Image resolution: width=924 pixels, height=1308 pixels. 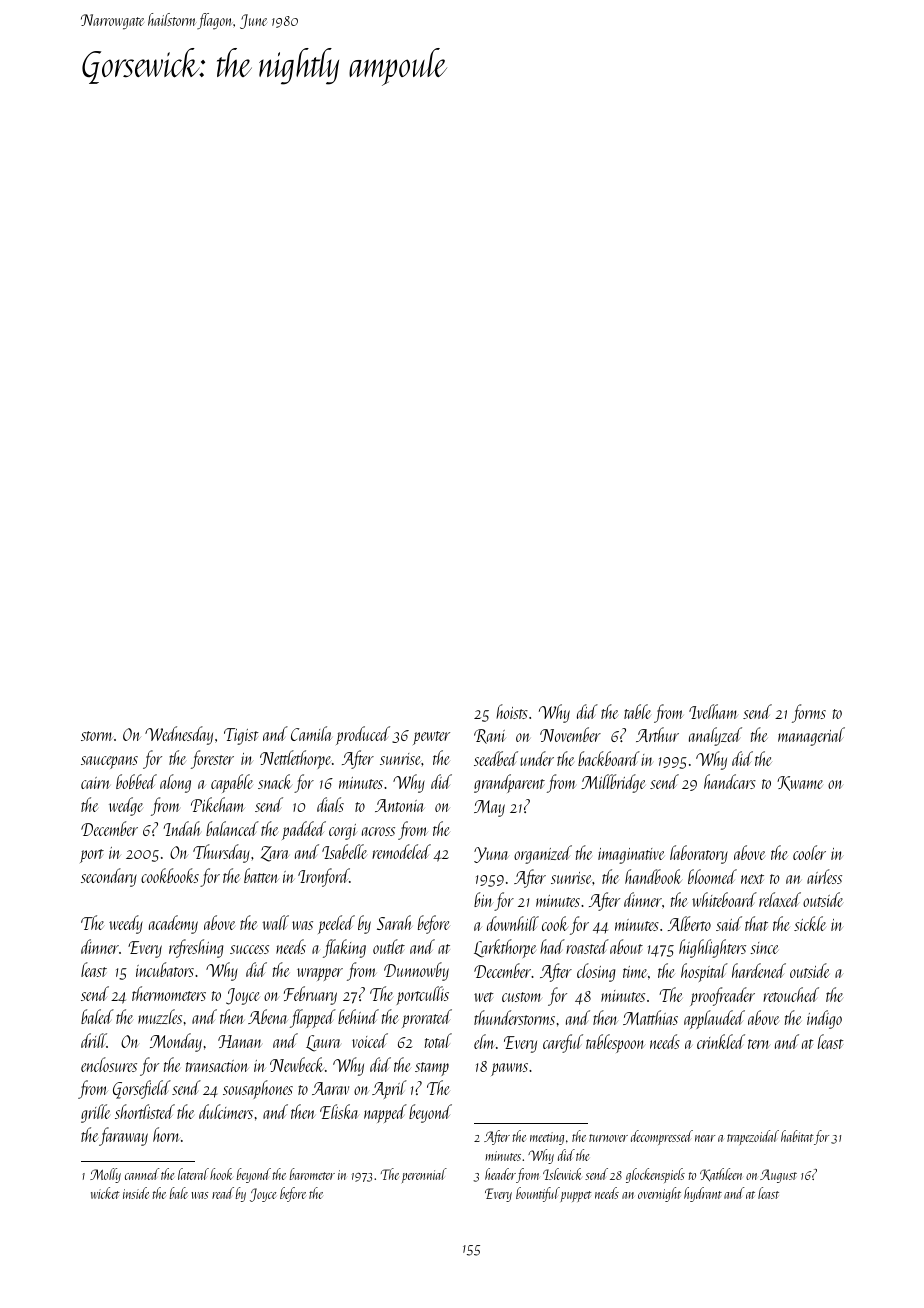 I want to click on Eliska, so click(x=339, y=1111).
